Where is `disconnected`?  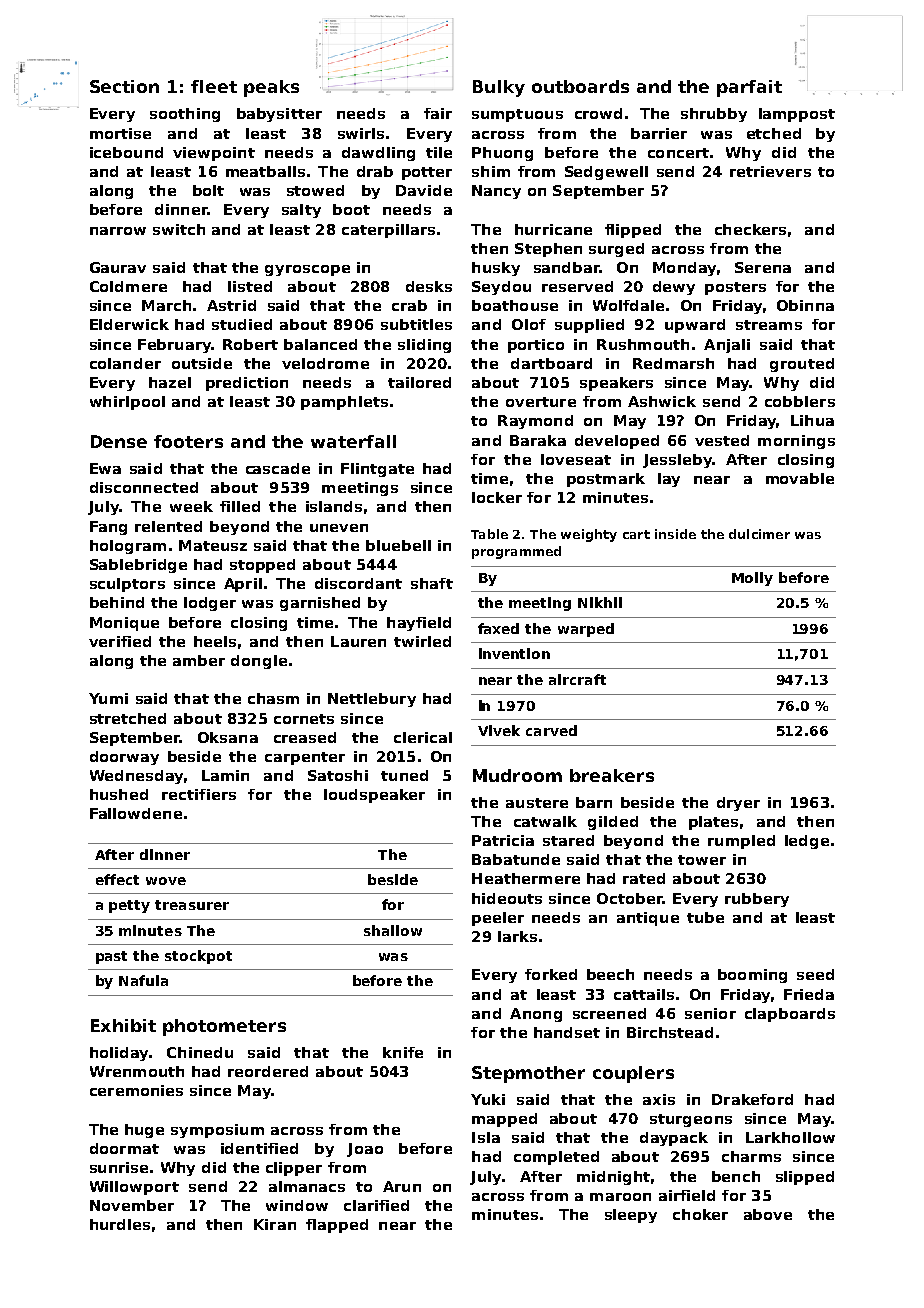 disconnected is located at coordinates (144, 487).
